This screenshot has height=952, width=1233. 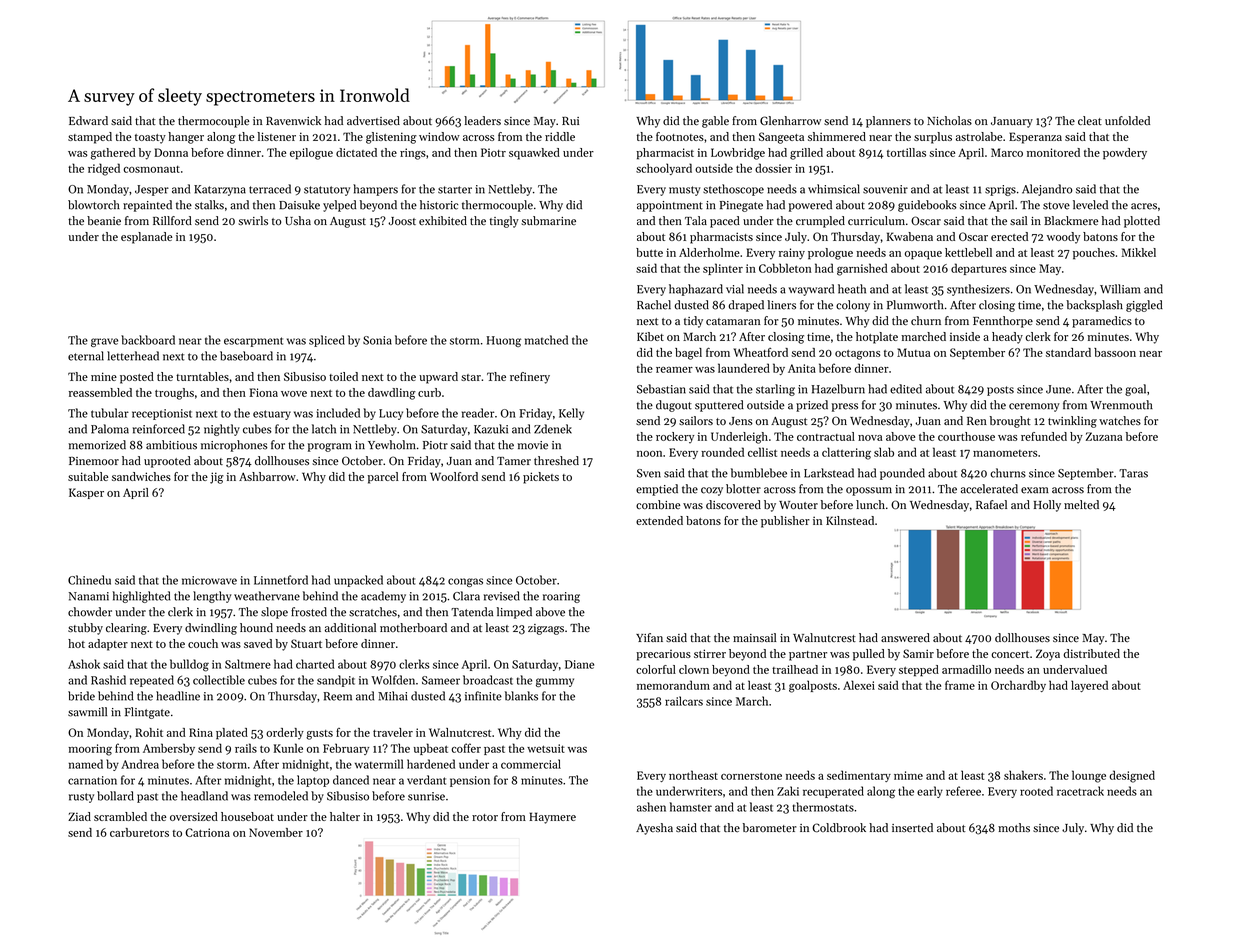 I want to click on pickets, so click(x=541, y=478).
